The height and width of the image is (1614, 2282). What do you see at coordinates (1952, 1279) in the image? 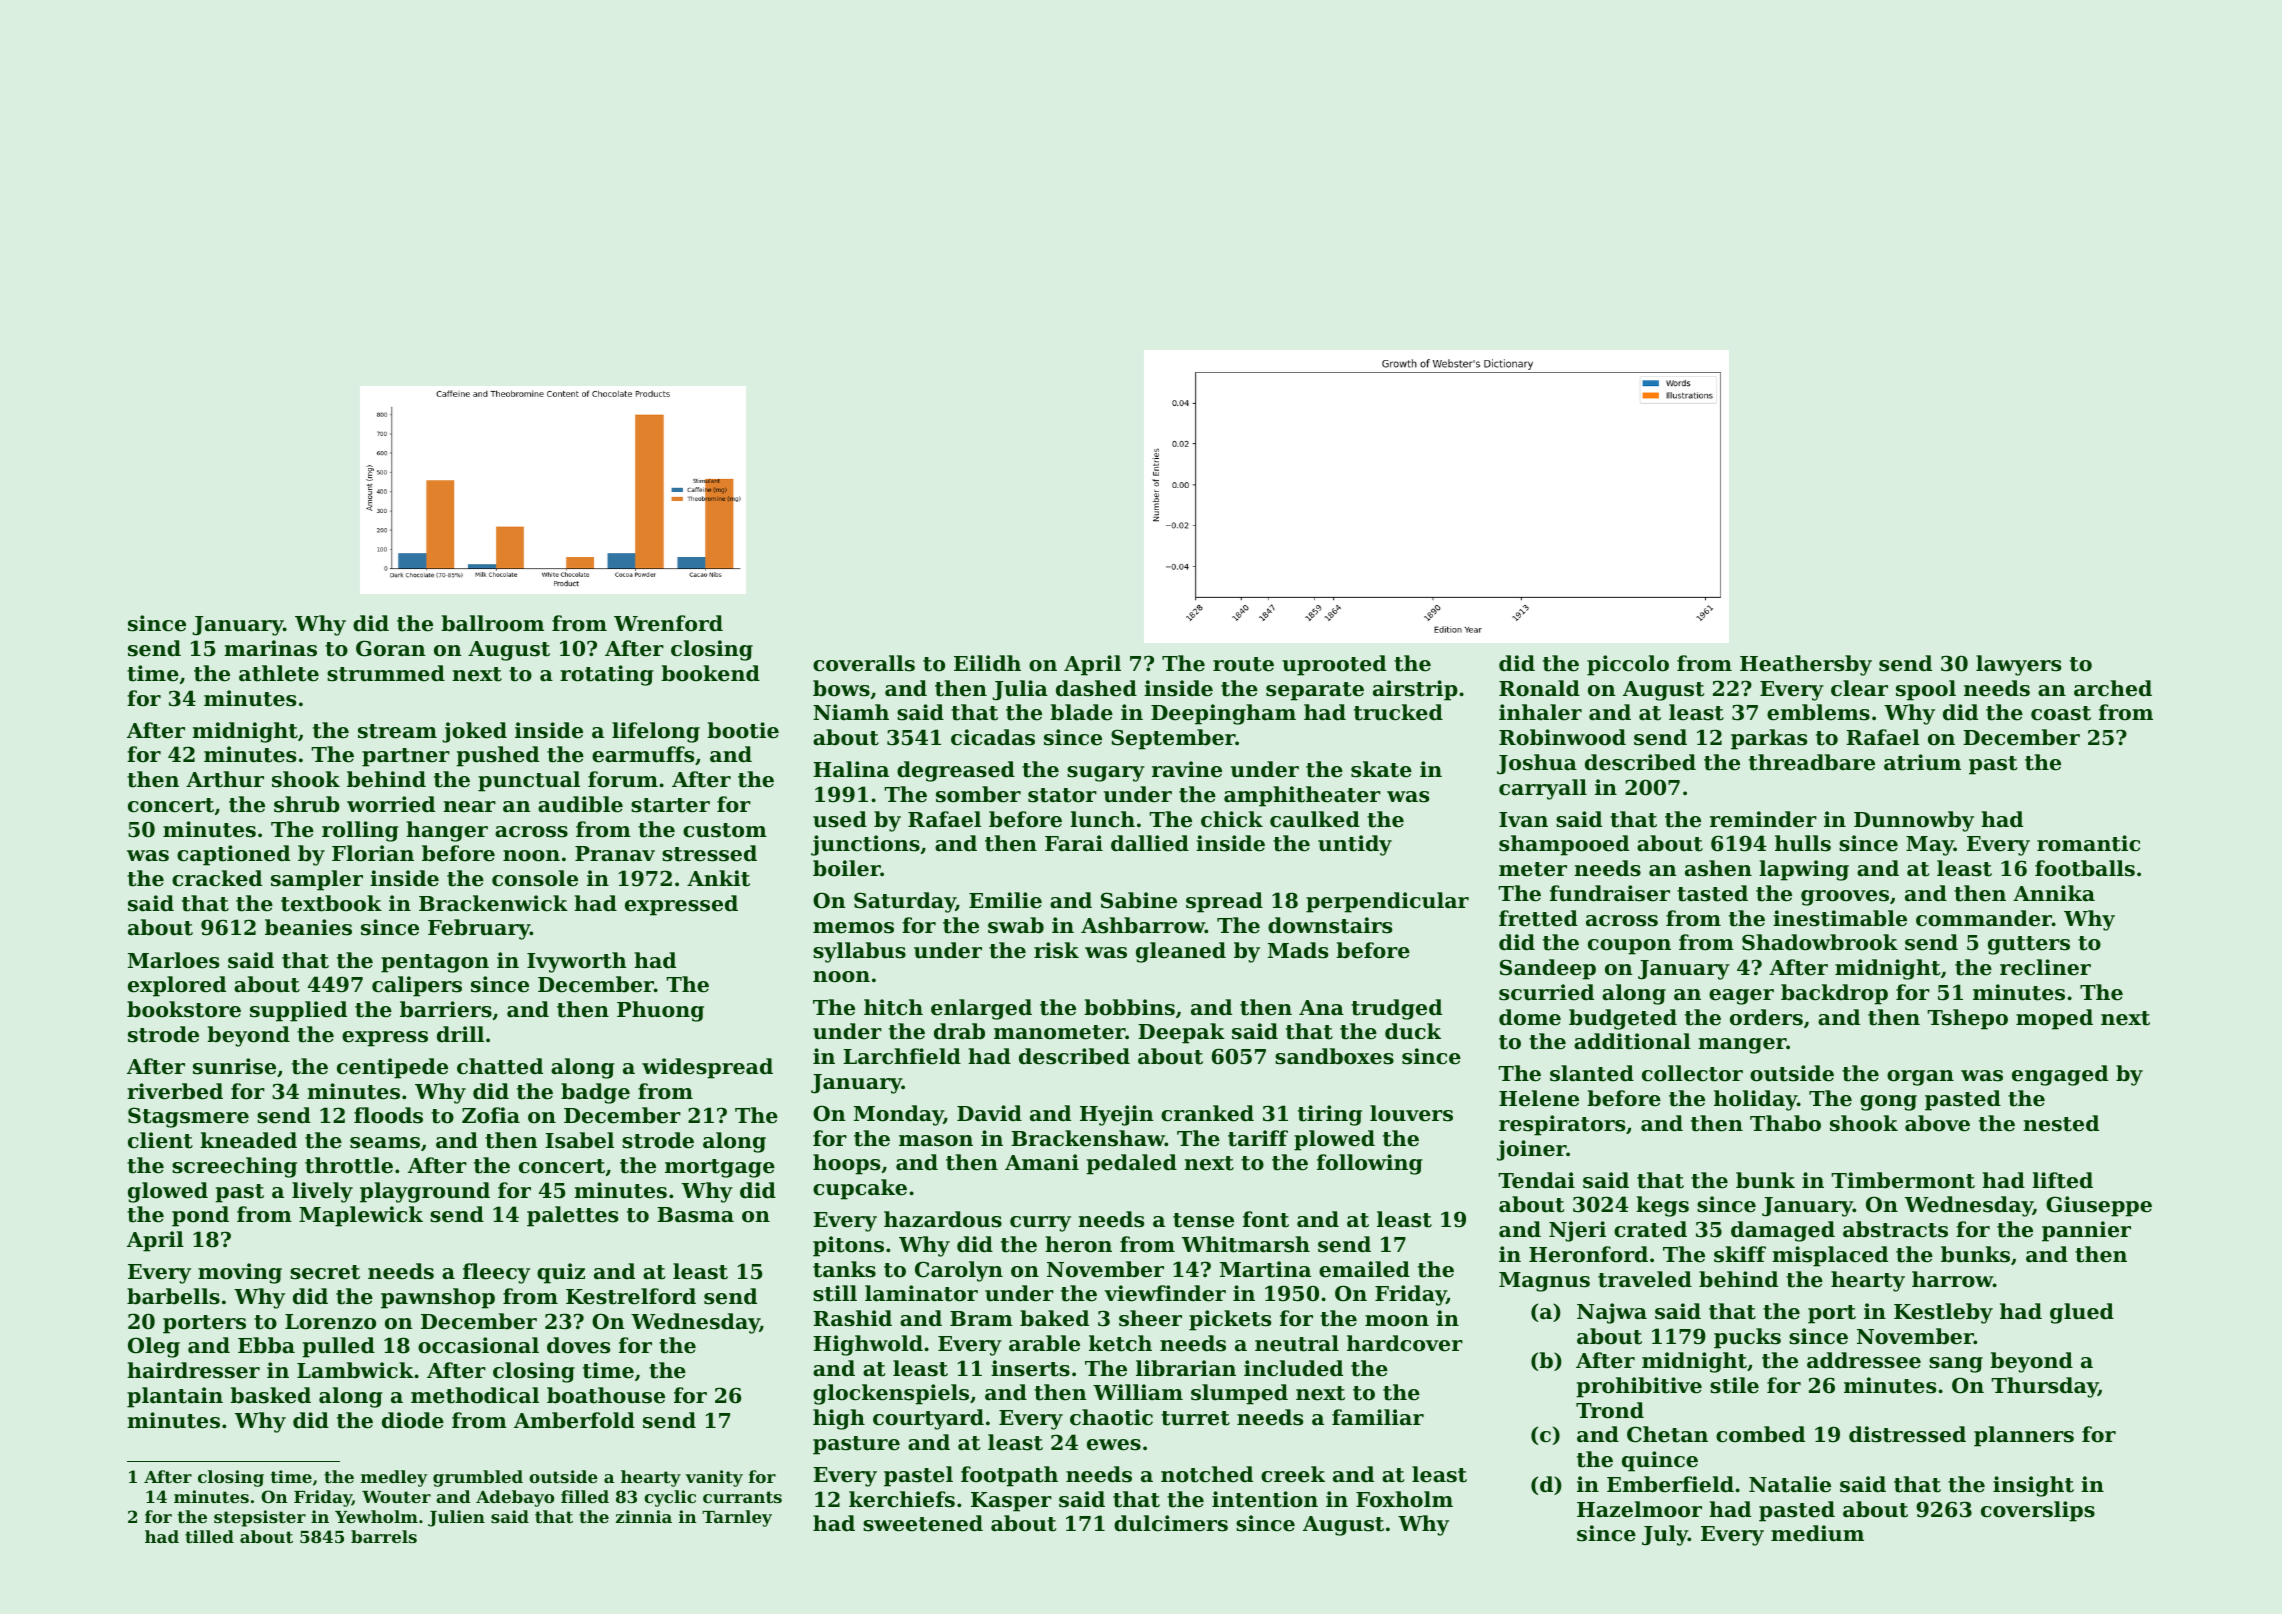
I see `harrow` at bounding box center [1952, 1279].
